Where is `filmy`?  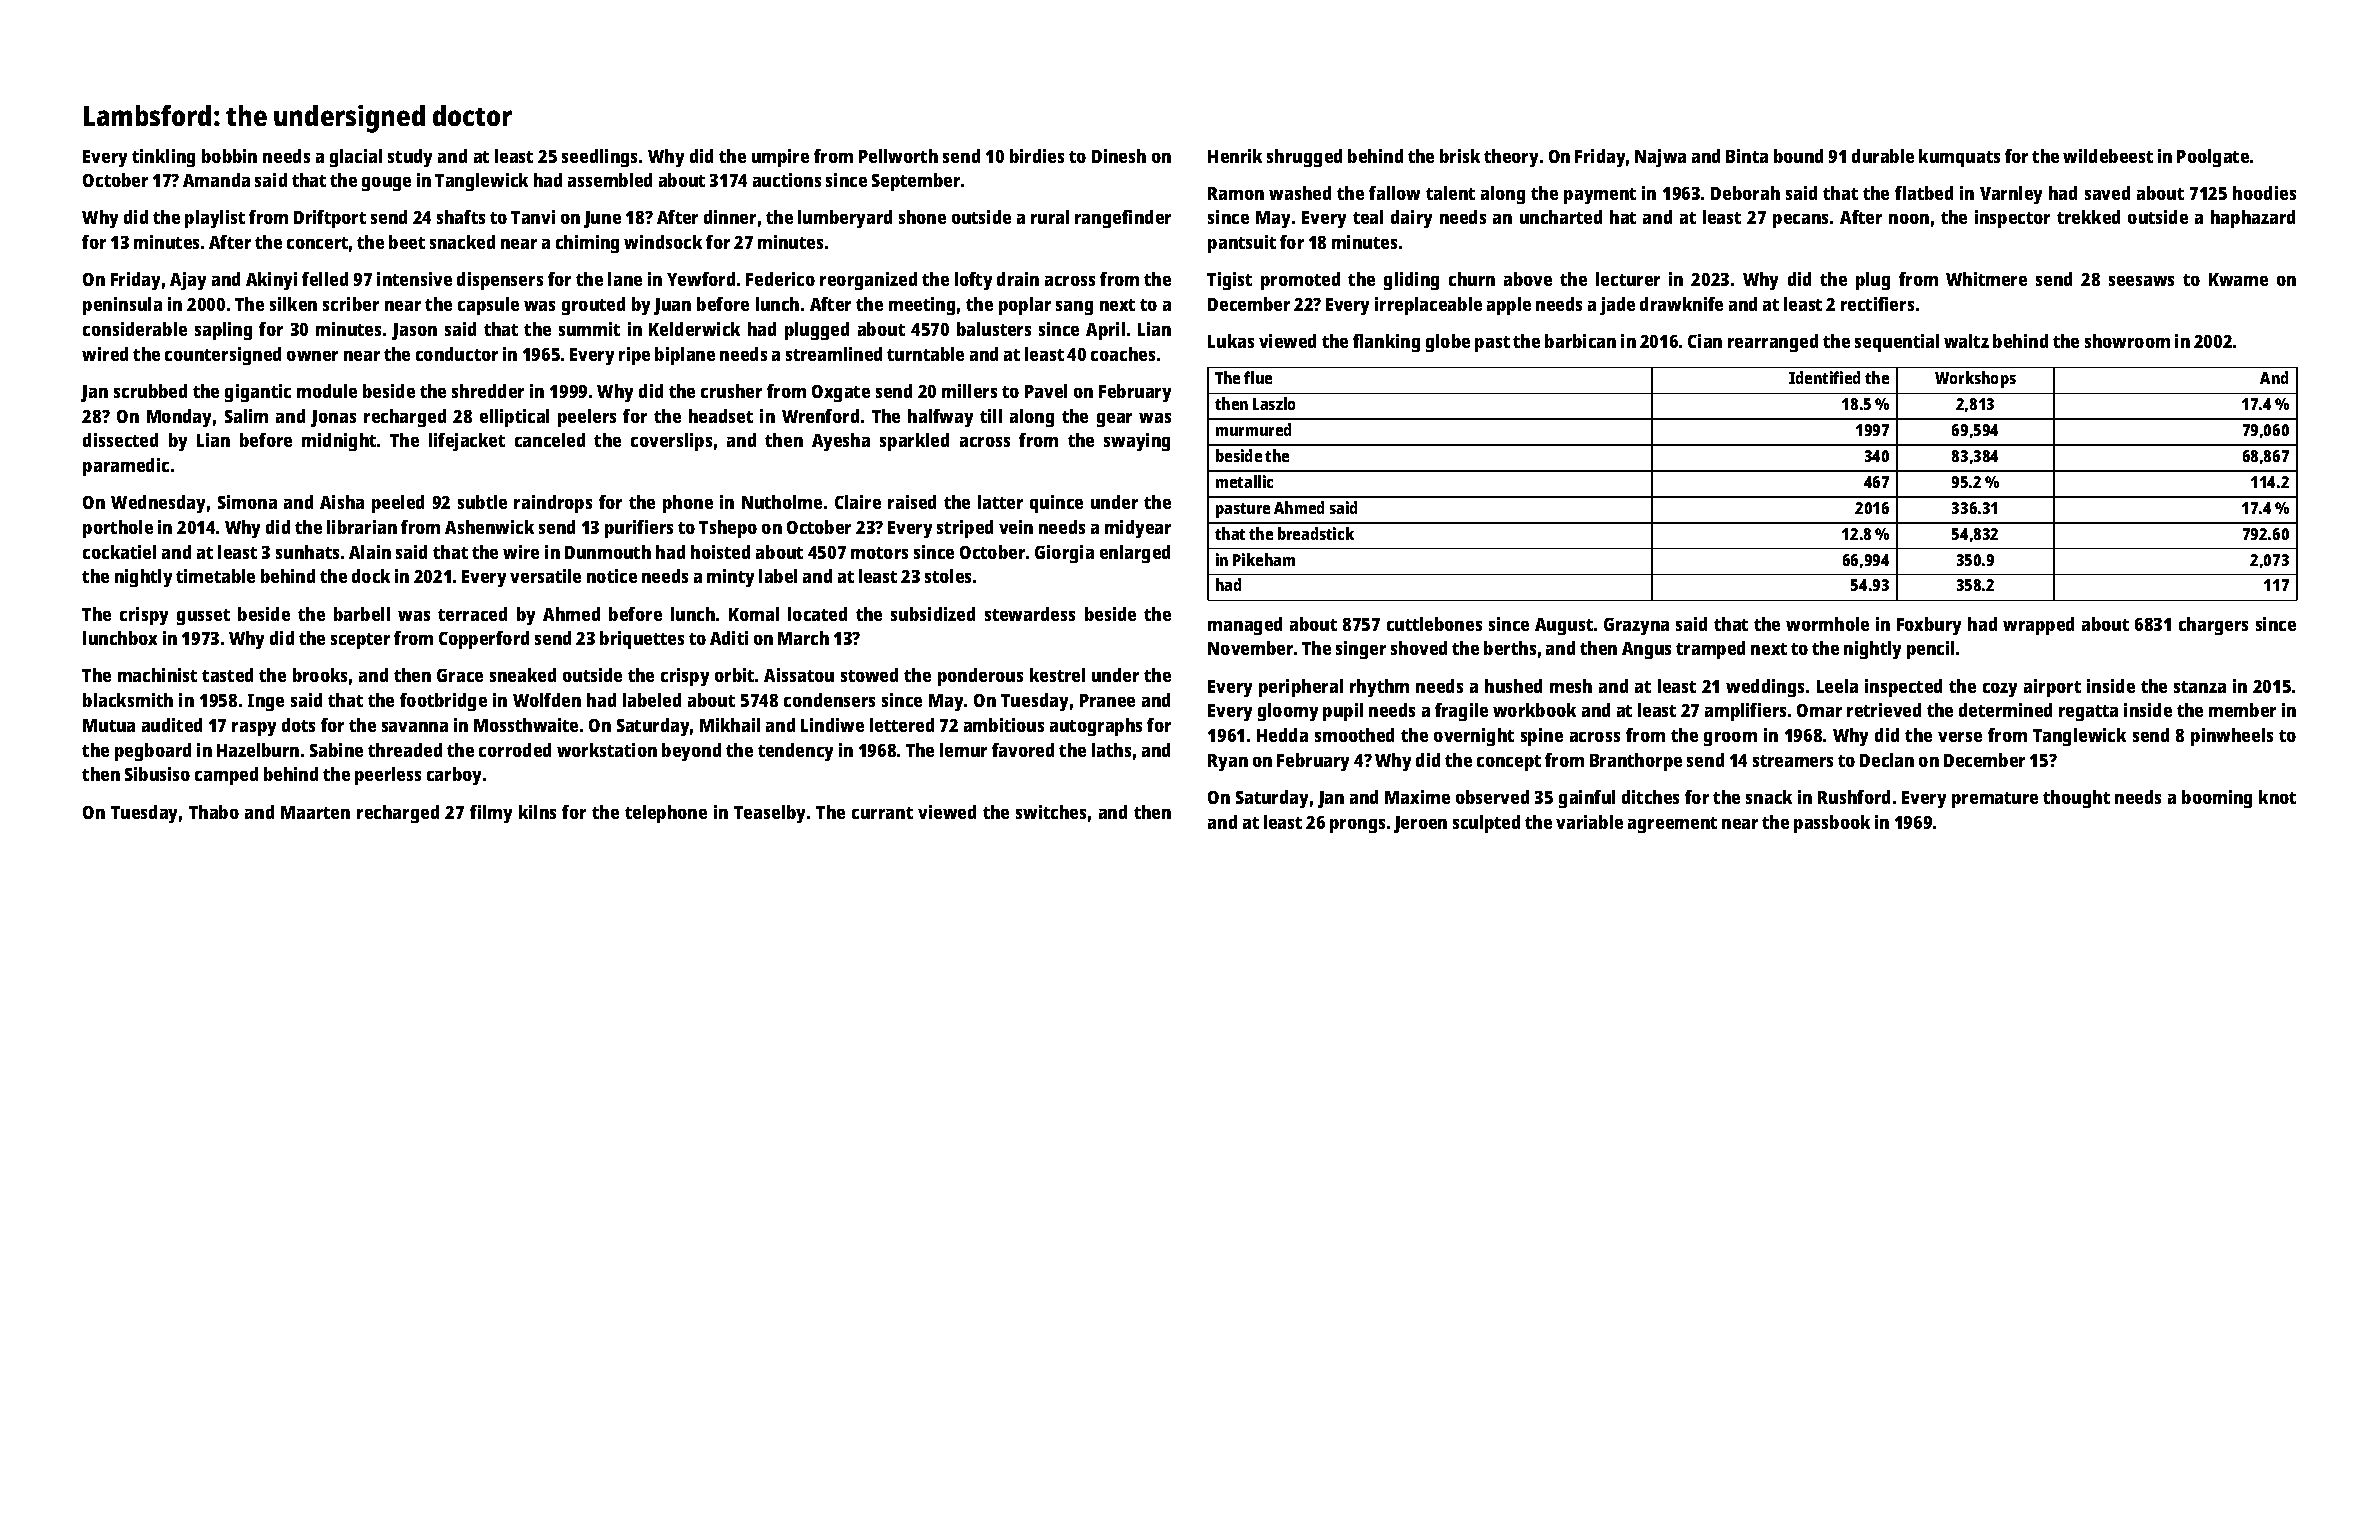 filmy is located at coordinates (491, 814).
